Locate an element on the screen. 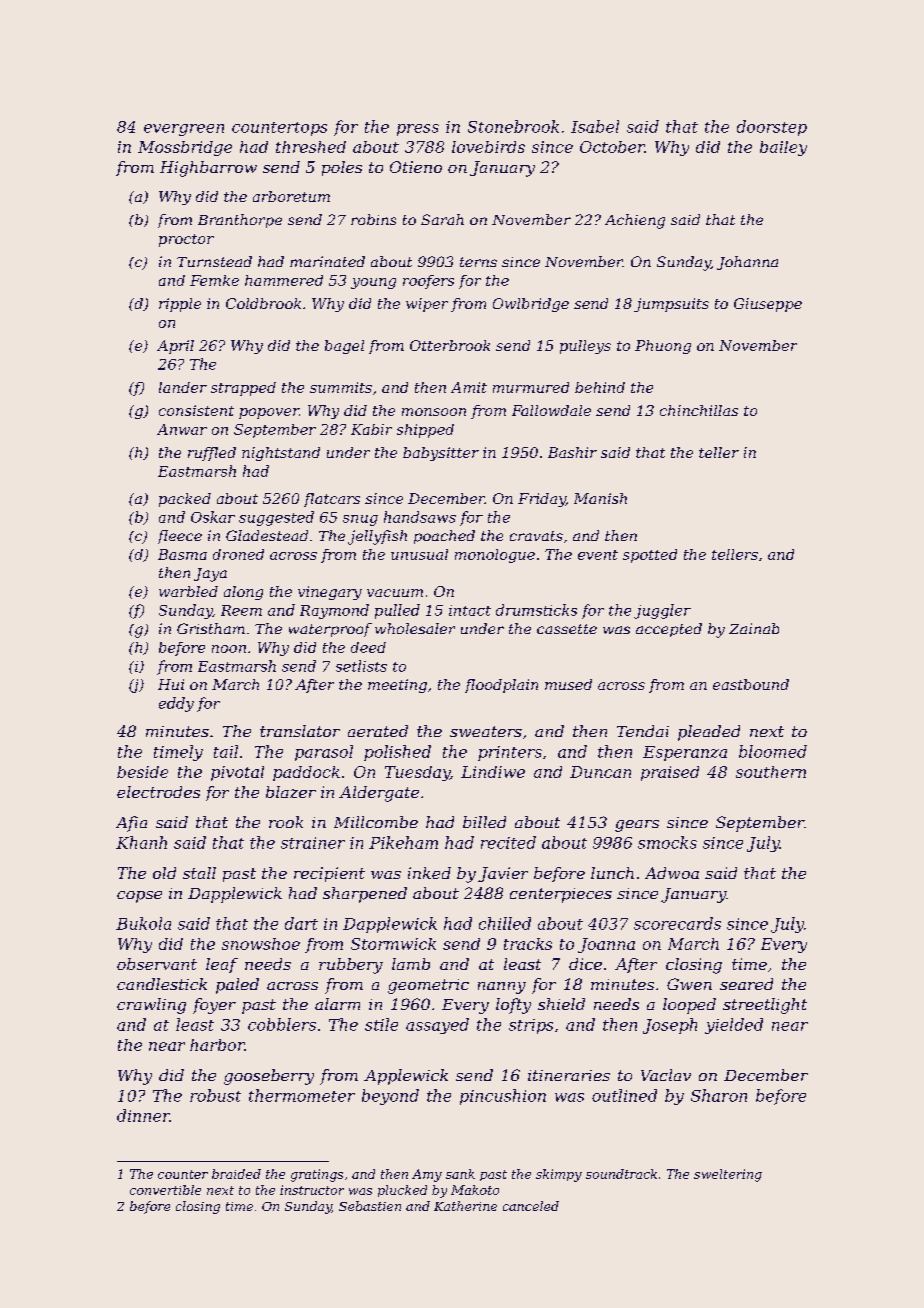  Sarah is located at coordinates (442, 219).
